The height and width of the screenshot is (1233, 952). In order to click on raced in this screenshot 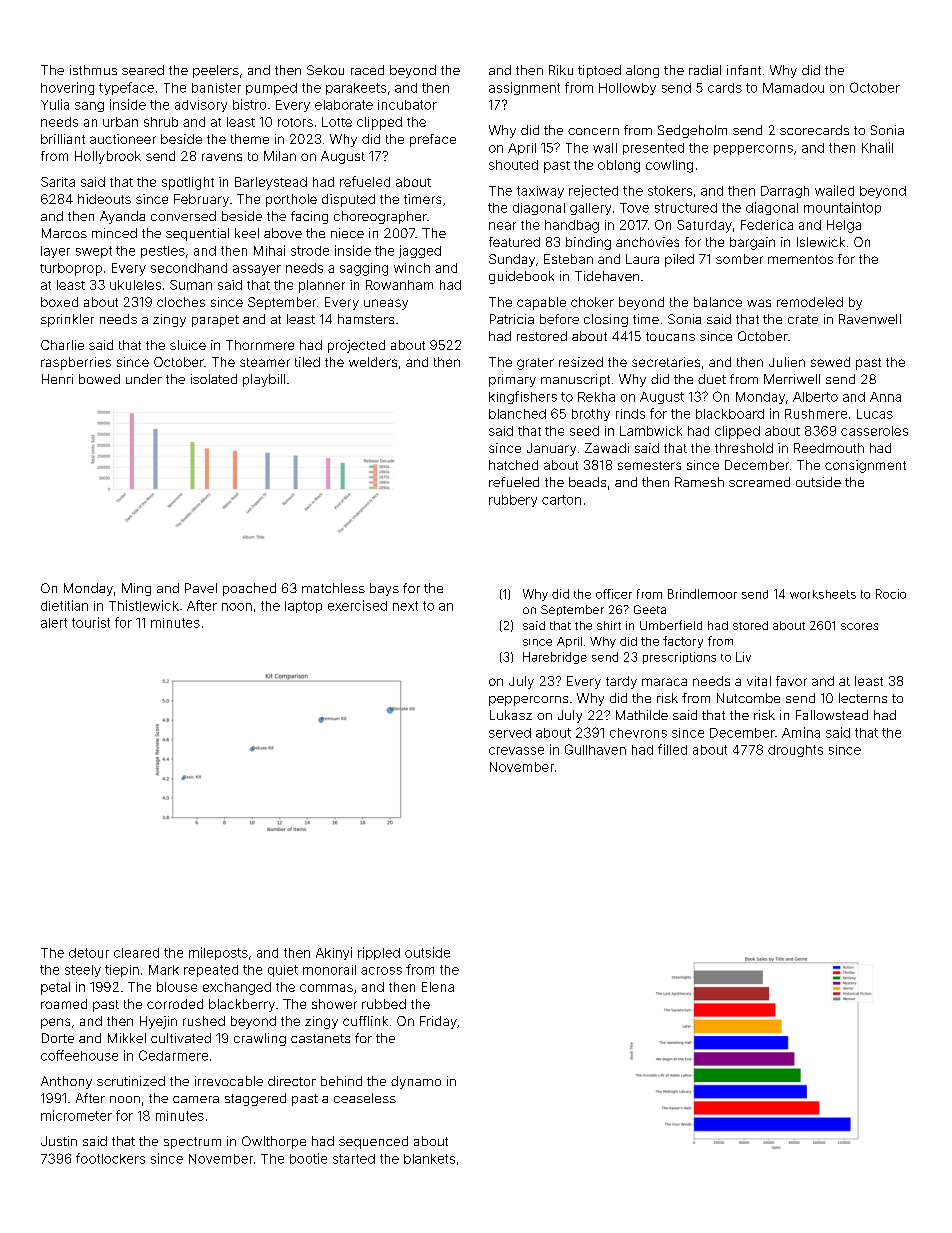, I will do `click(367, 70)`.
